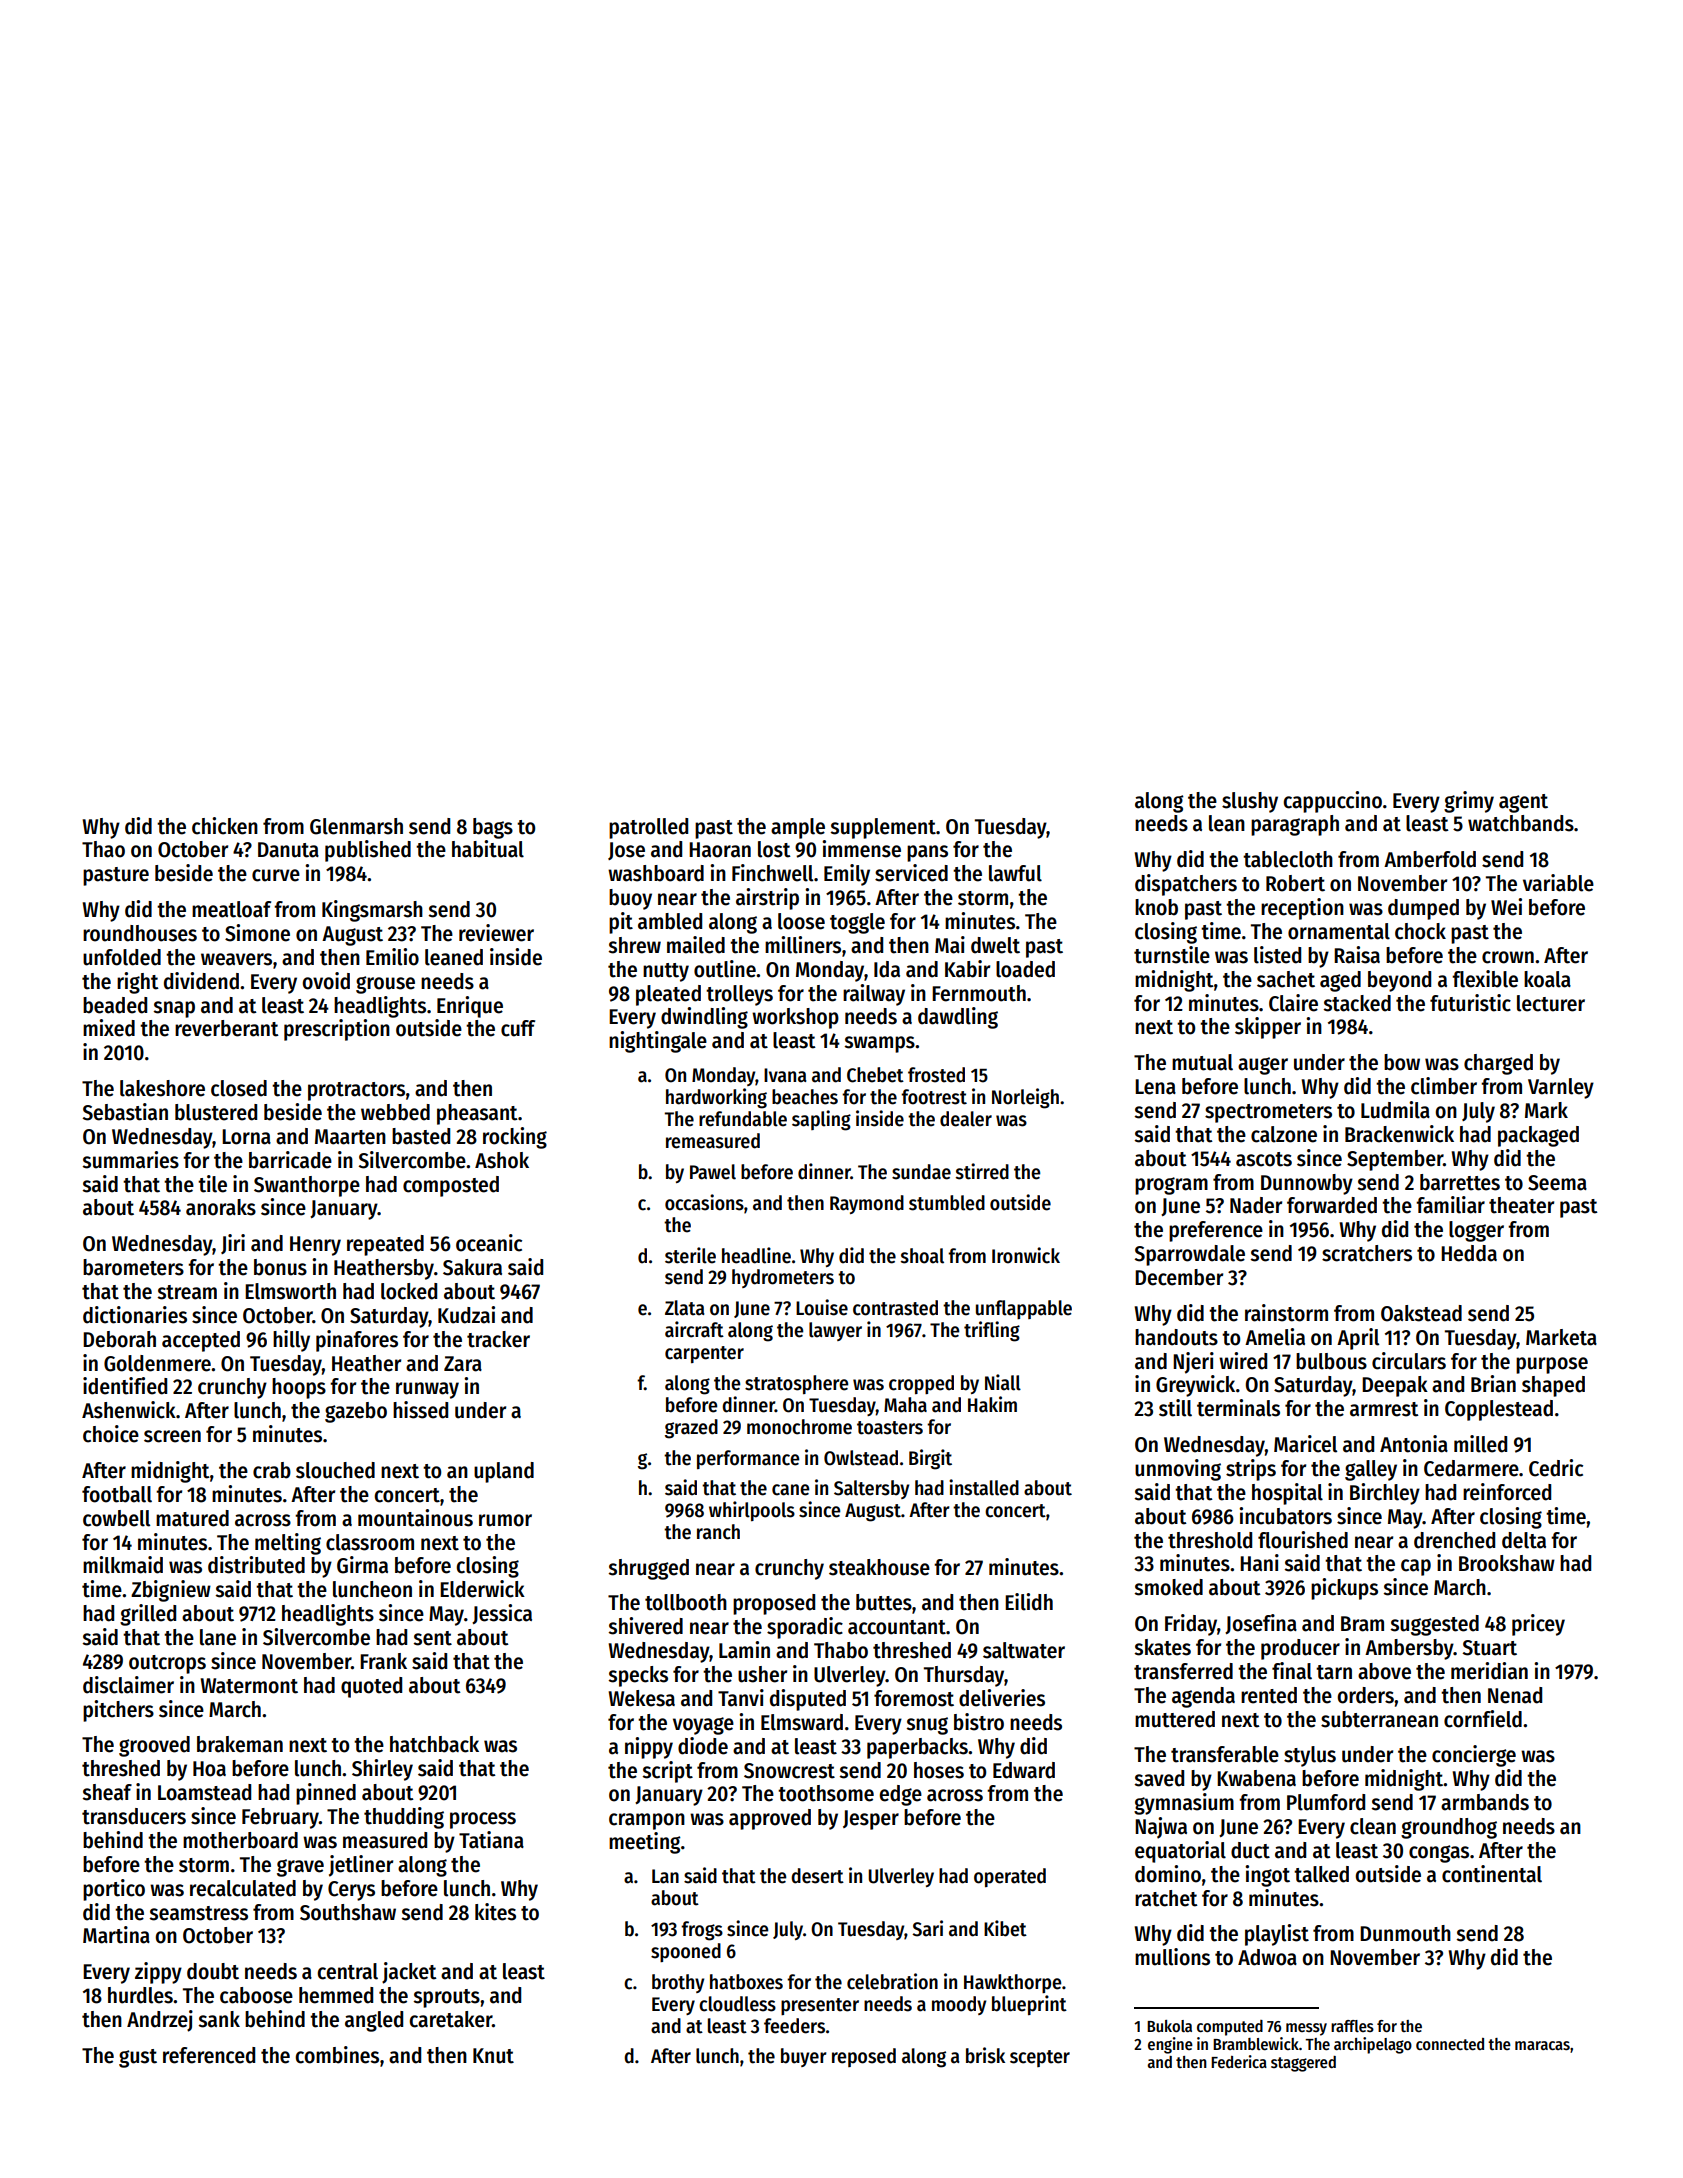 This image has height=2178, width=1683. What do you see at coordinates (1547, 979) in the image?
I see `koala` at bounding box center [1547, 979].
